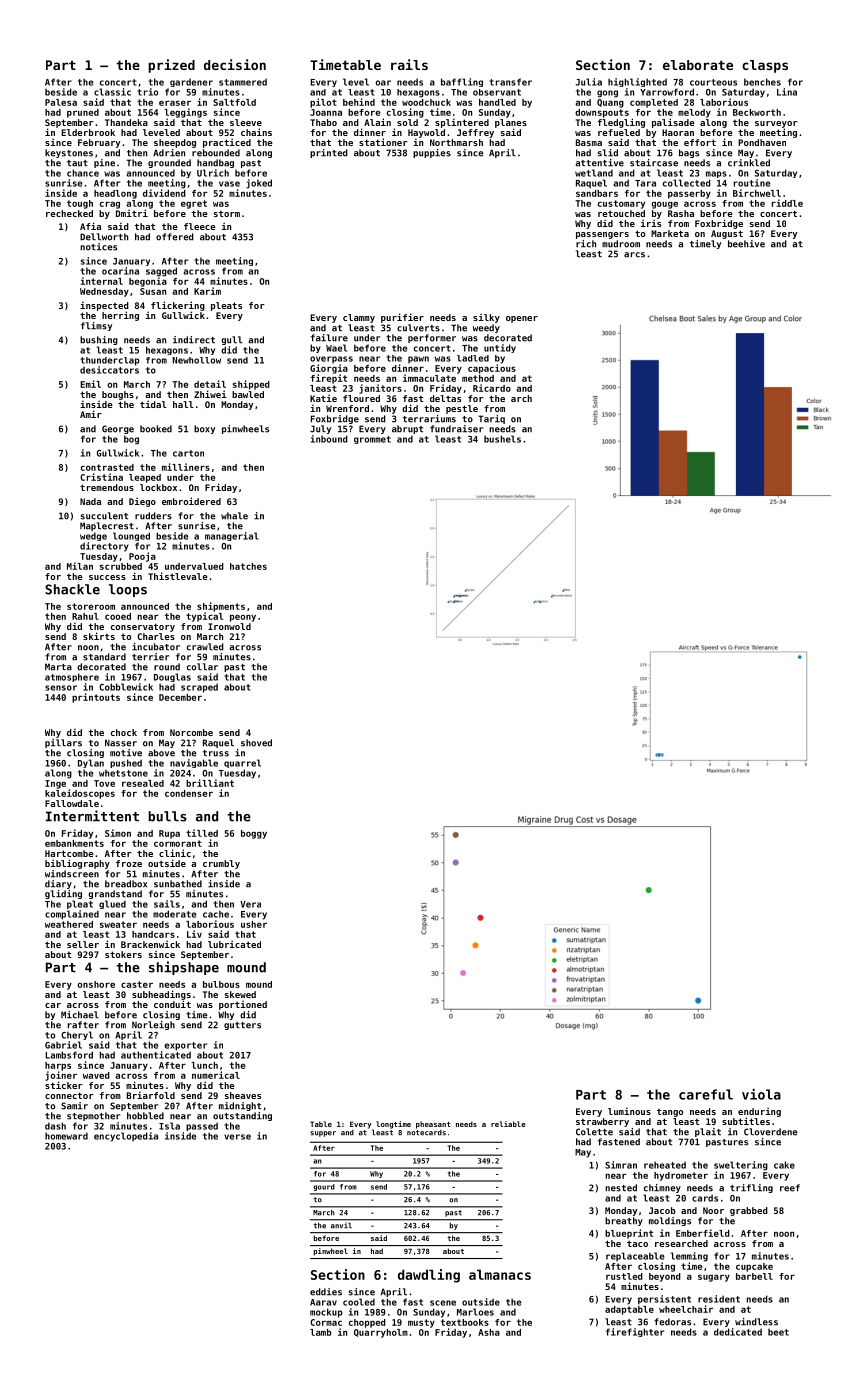 This screenshot has width=849, height=1400. Describe the element at coordinates (126, 884) in the screenshot. I see `breadbox` at that location.
